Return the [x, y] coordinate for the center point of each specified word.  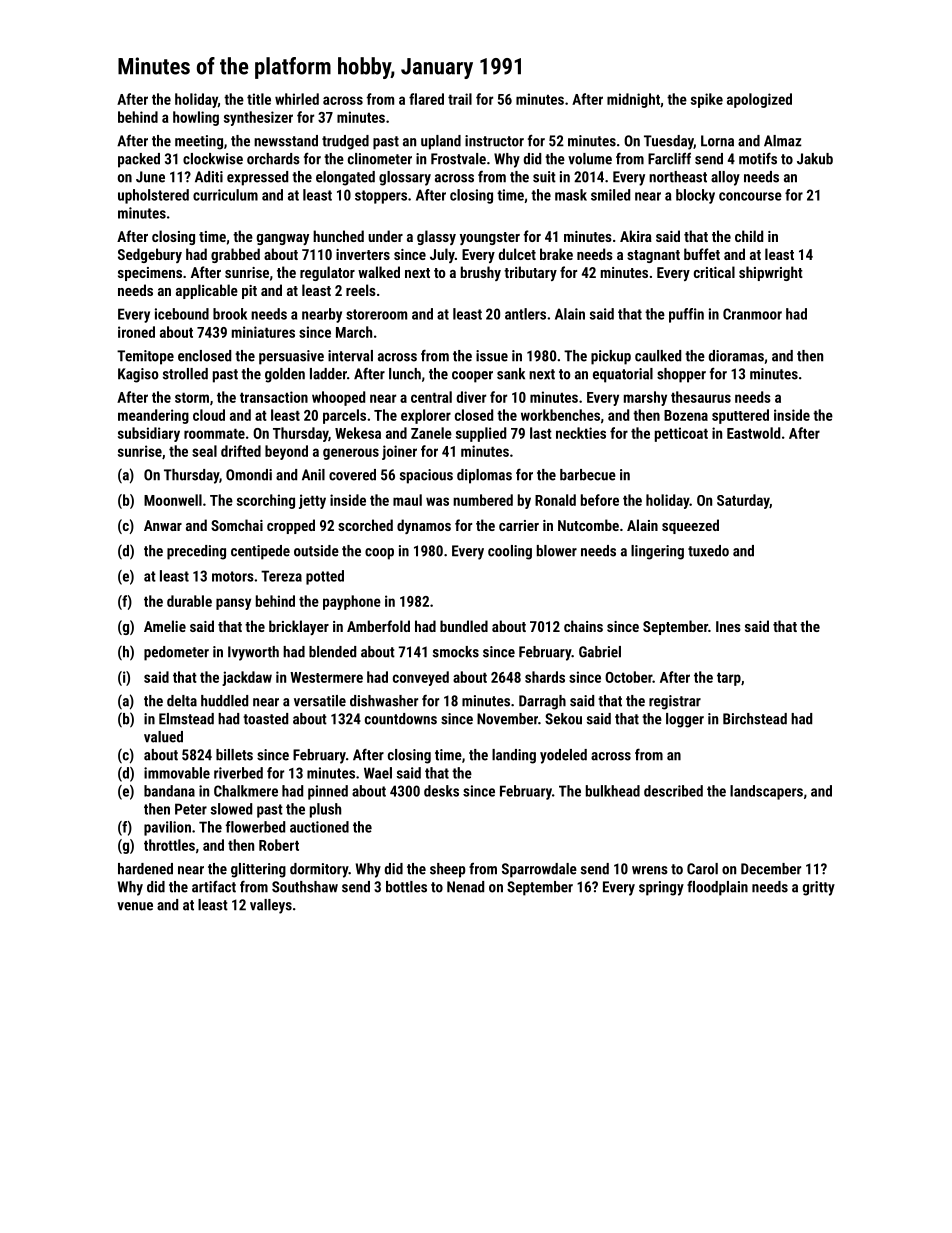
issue [492, 356]
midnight [633, 100]
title [259, 99]
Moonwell [173, 500]
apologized [759, 100]
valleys [271, 906]
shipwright [771, 273]
